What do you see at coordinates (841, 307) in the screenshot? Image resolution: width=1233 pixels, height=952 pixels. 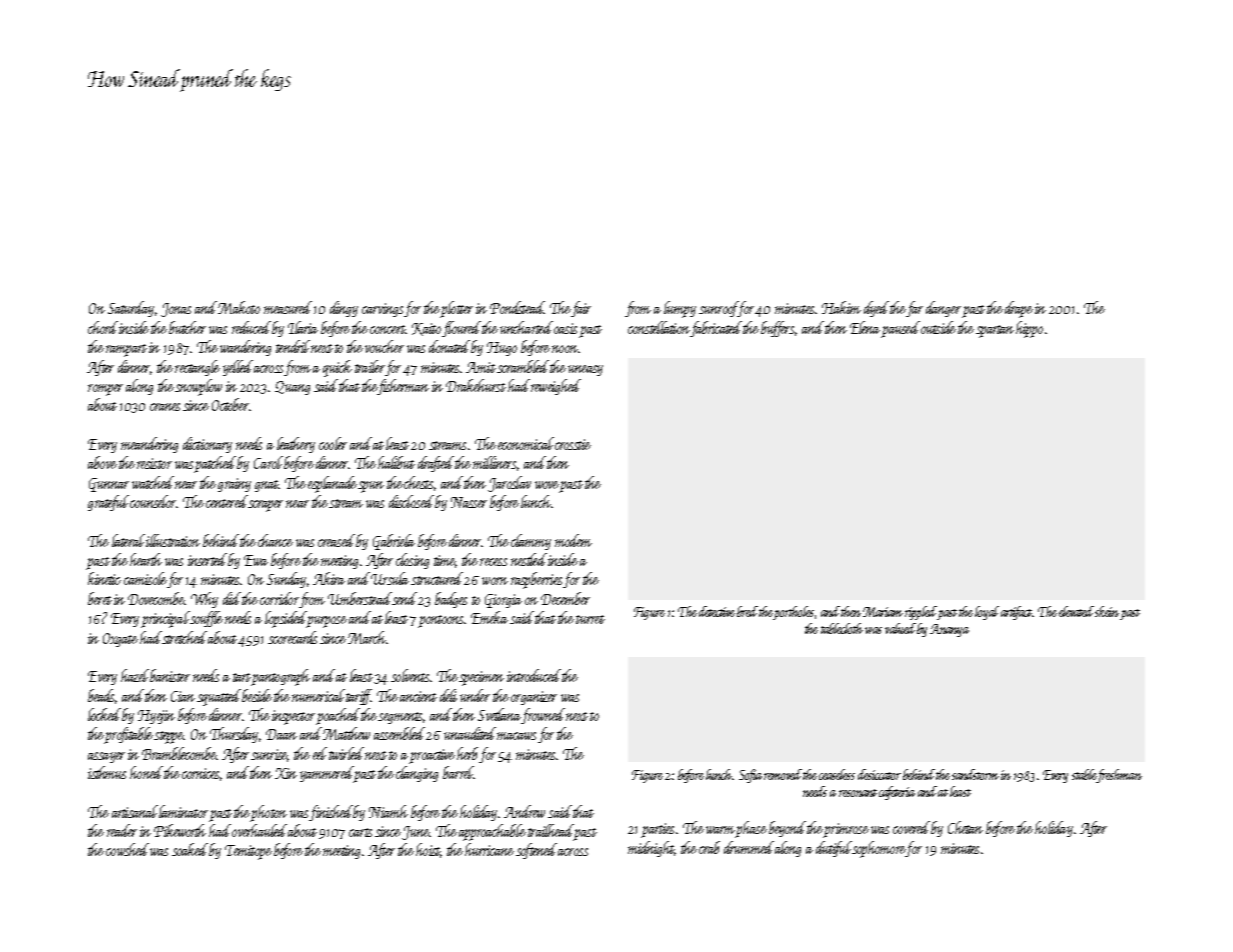 I see `Hakim` at bounding box center [841, 307].
